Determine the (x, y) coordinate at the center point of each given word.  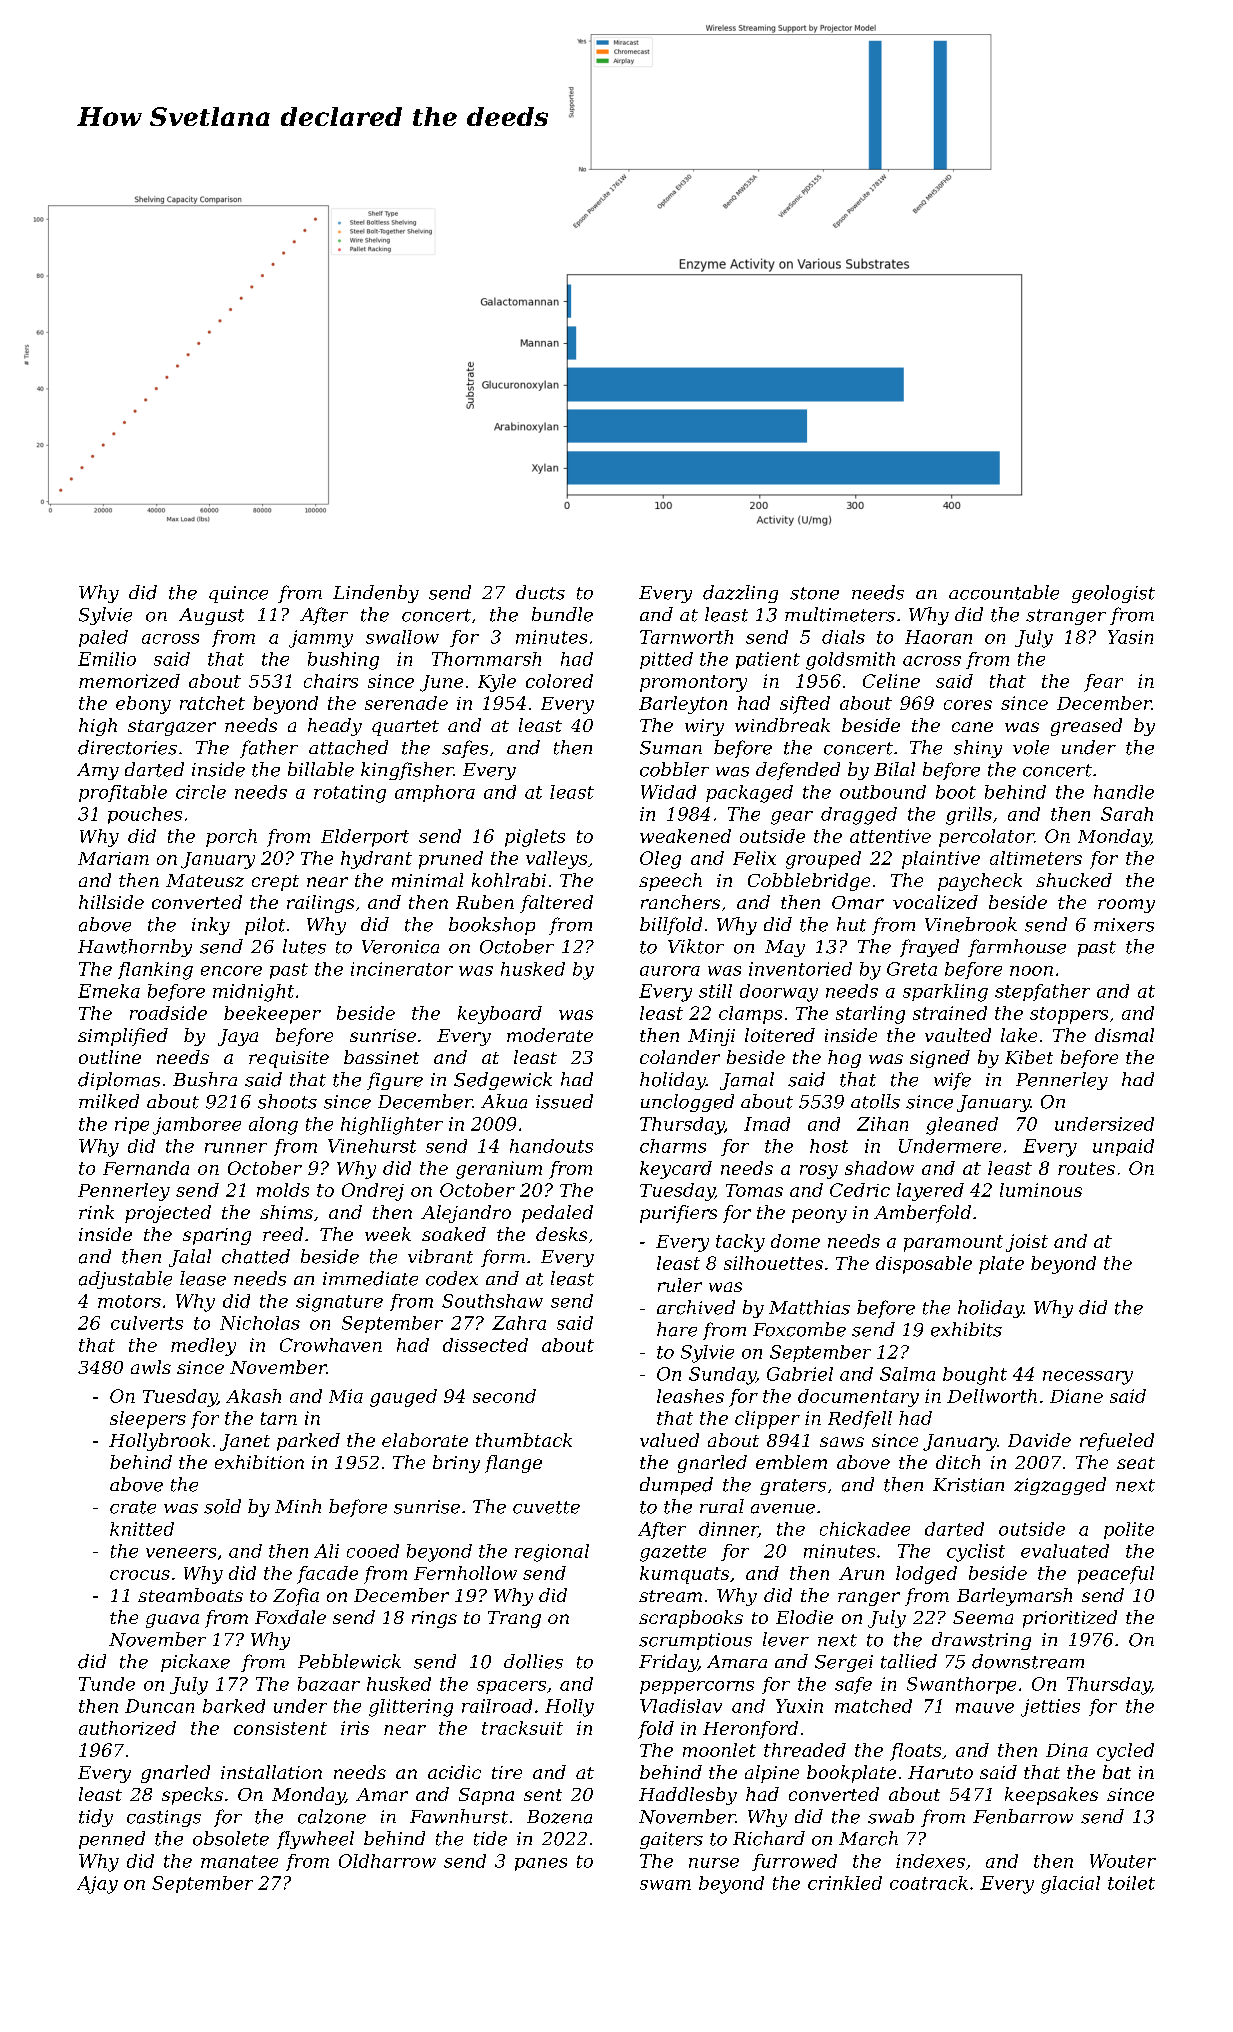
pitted (666, 660)
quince (238, 594)
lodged (926, 1575)
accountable (1004, 592)
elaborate (425, 1440)
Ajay (97, 1885)
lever (786, 1639)
